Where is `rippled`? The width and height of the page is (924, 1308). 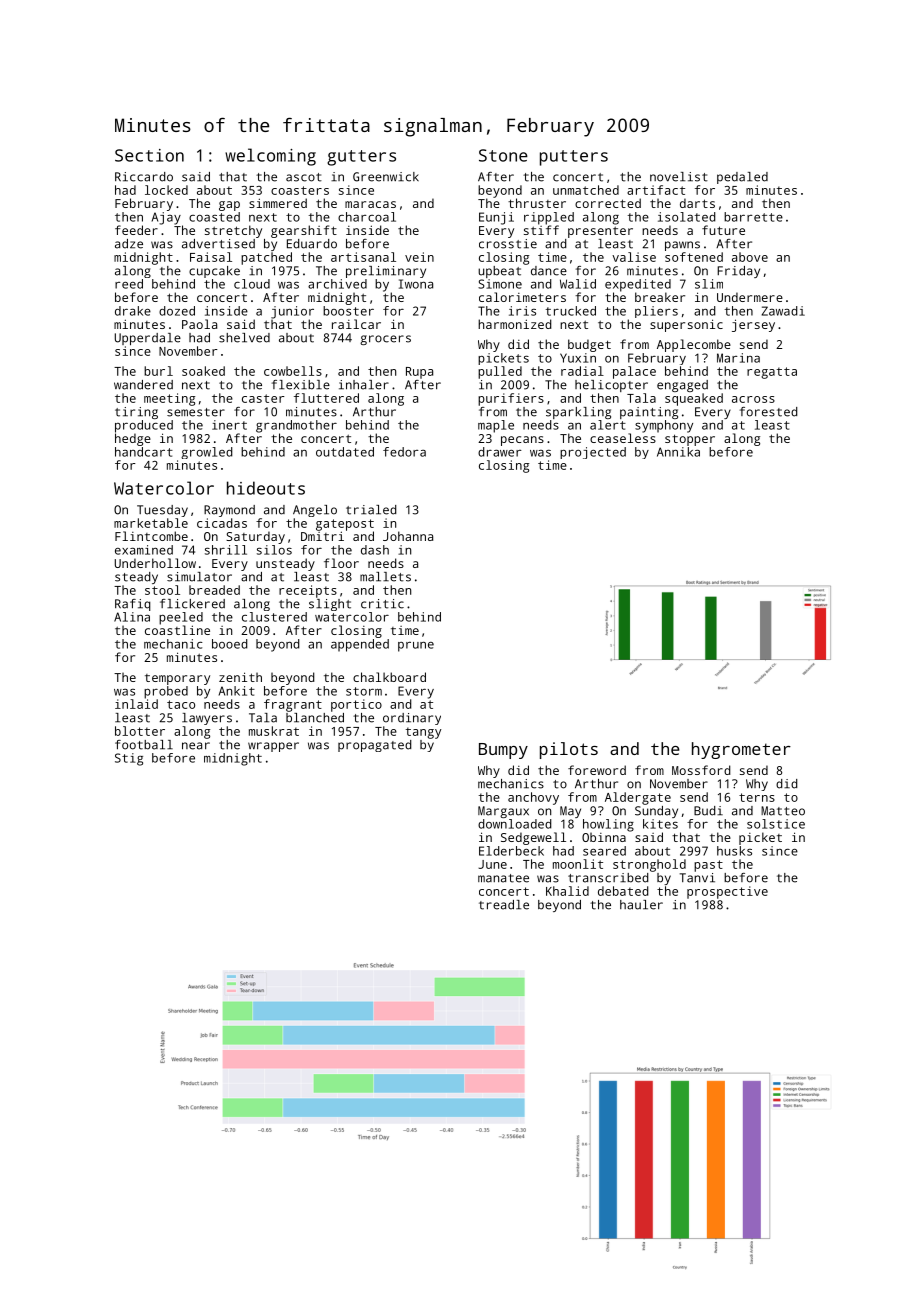
rippled is located at coordinates (549, 218).
